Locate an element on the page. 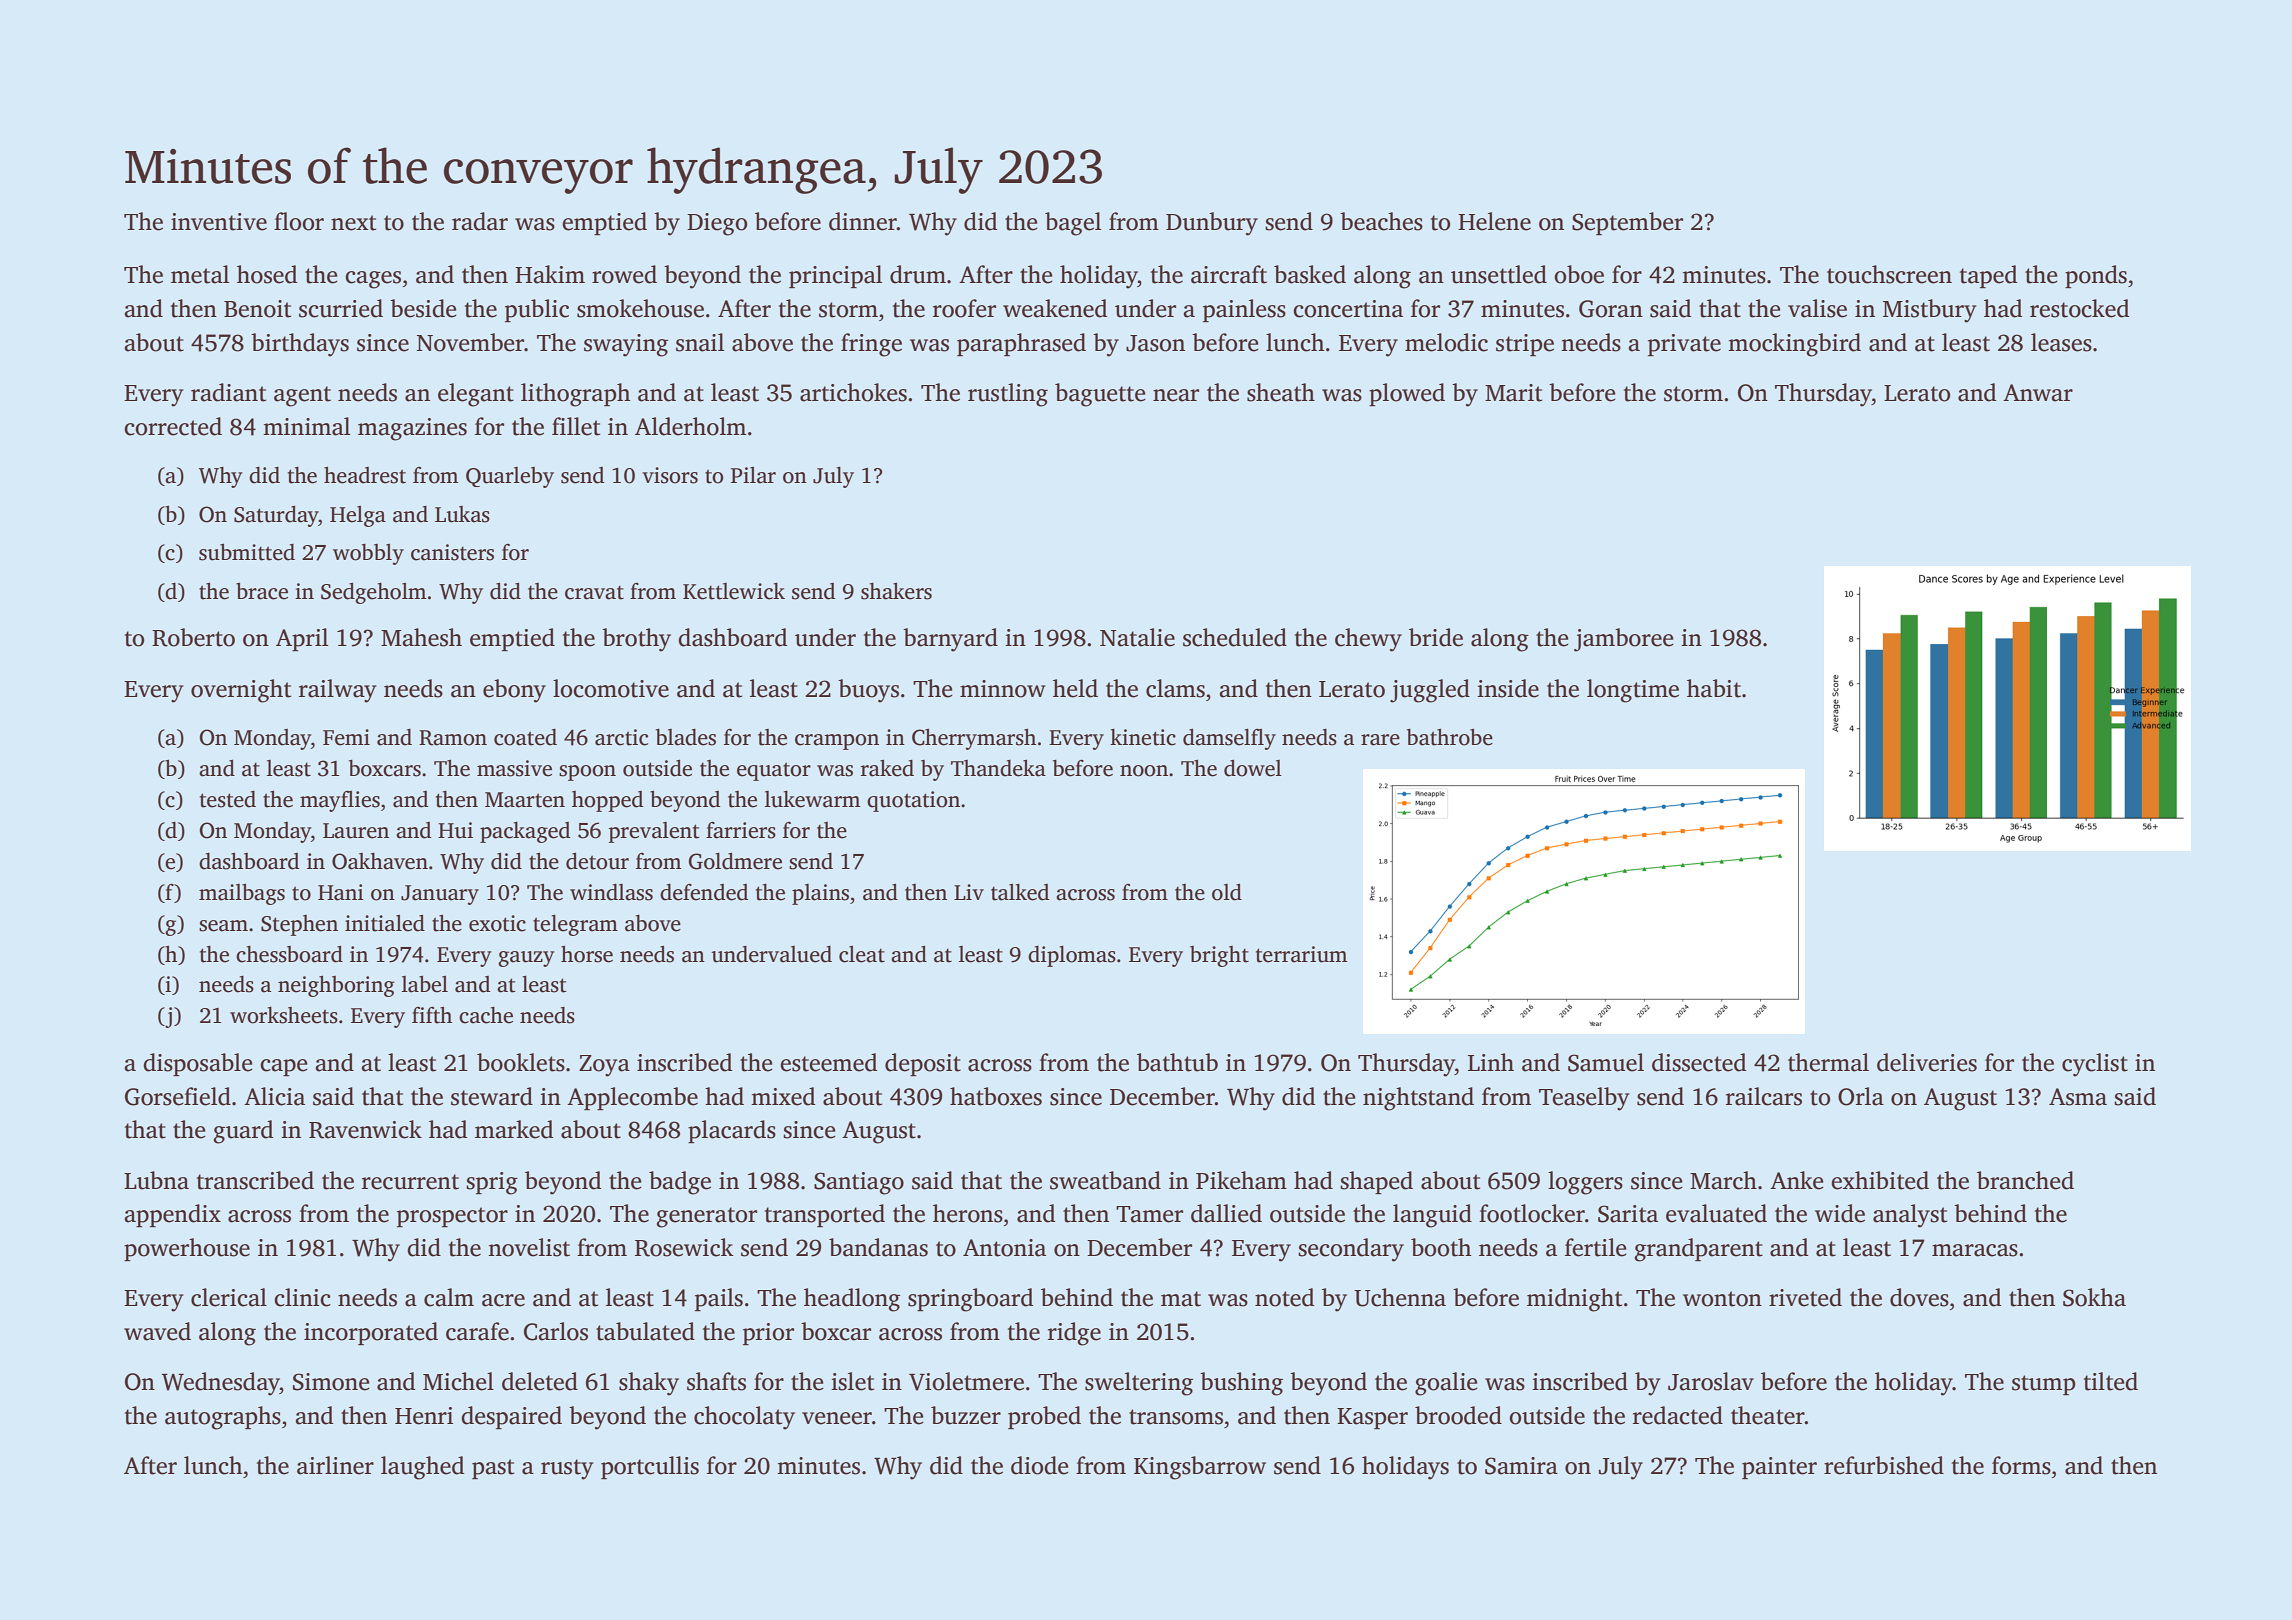 This image has height=1620, width=2292. Anwar is located at coordinates (2038, 393).
